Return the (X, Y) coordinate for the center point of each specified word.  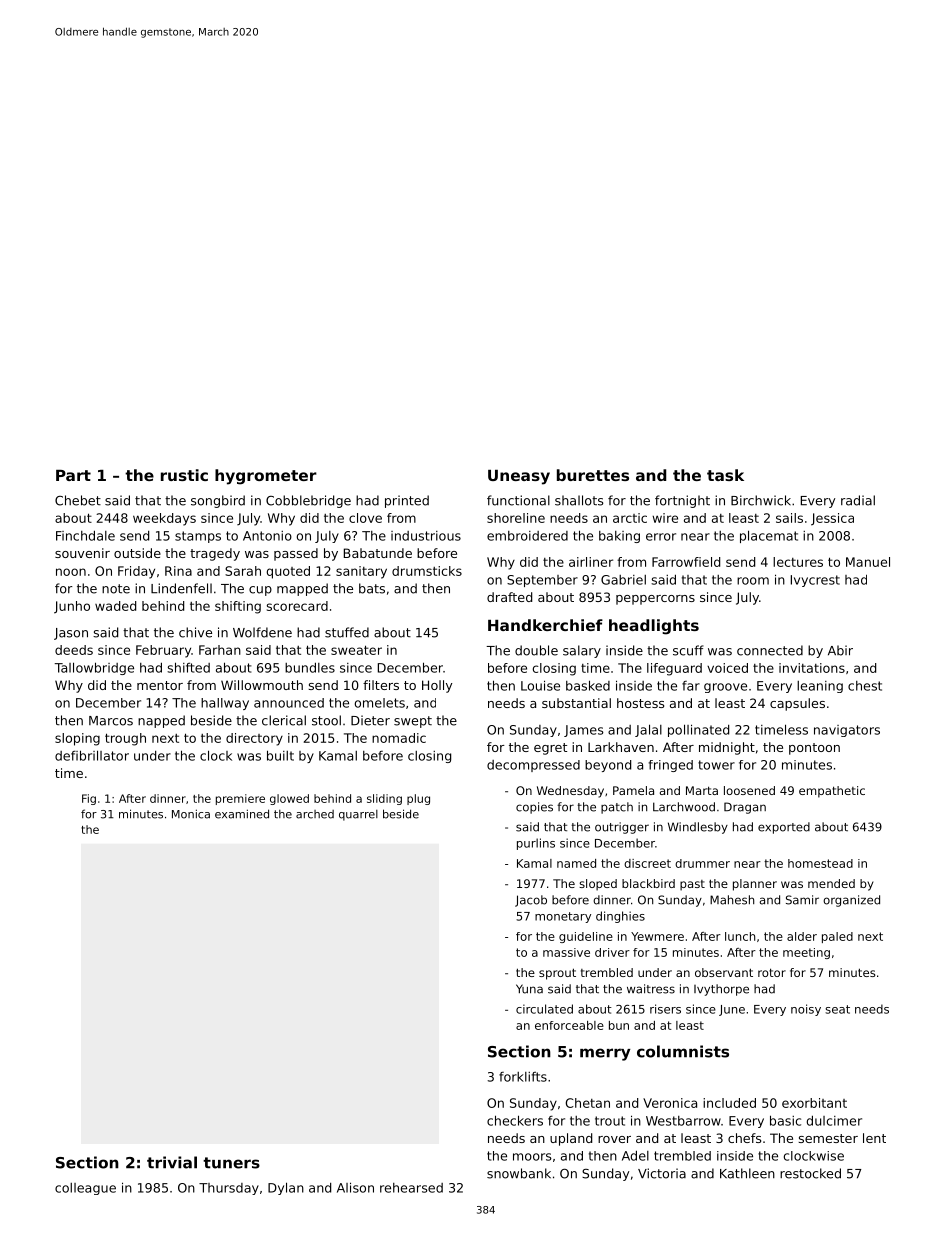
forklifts (523, 1076)
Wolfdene (262, 632)
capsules (797, 704)
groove (725, 688)
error (661, 537)
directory (254, 739)
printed (407, 501)
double (536, 650)
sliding (384, 799)
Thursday (229, 1189)
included (729, 1103)
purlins (536, 844)
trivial (172, 1162)
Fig (89, 799)
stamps (198, 537)
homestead (820, 863)
